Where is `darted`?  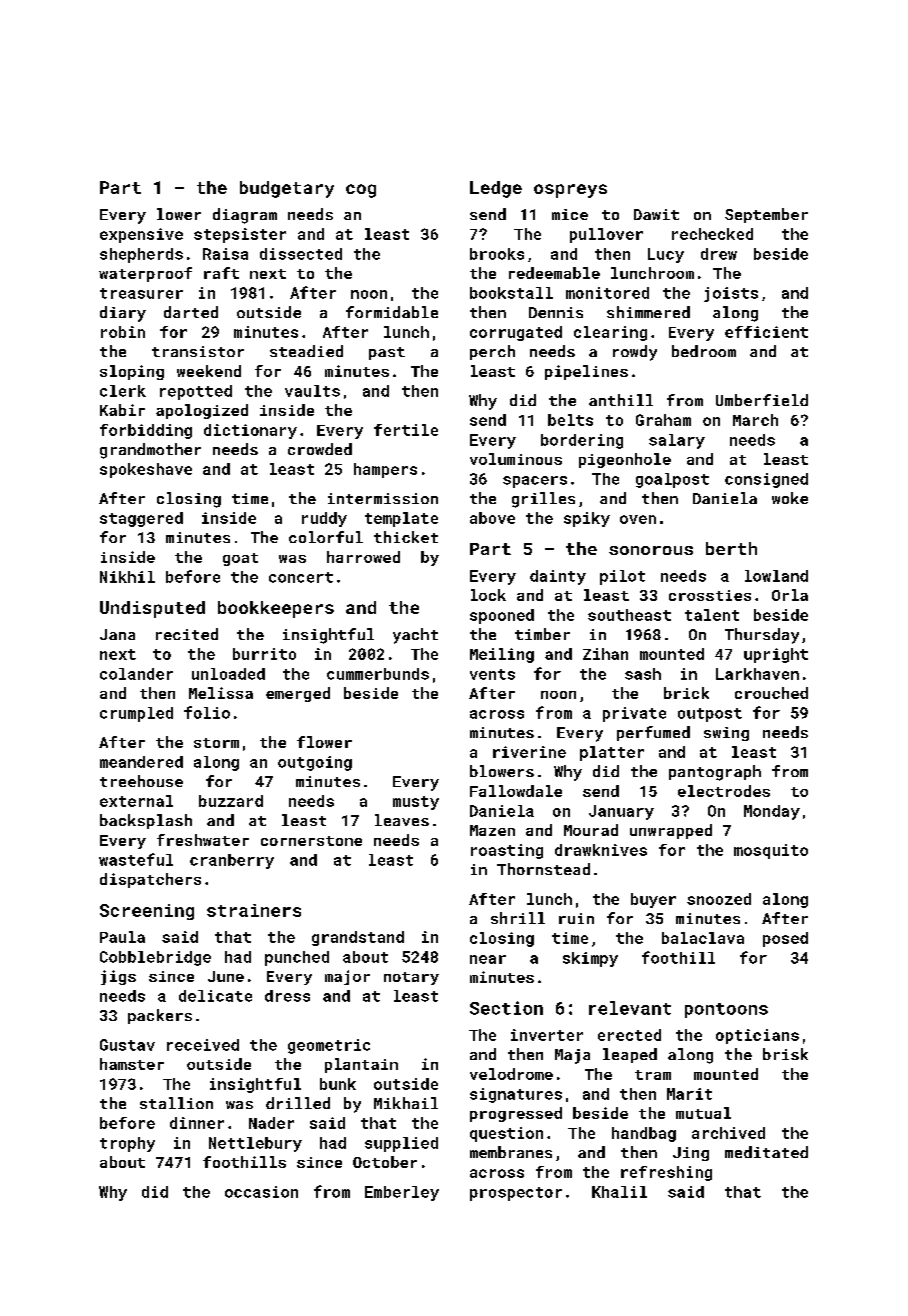
darted is located at coordinates (191, 312).
